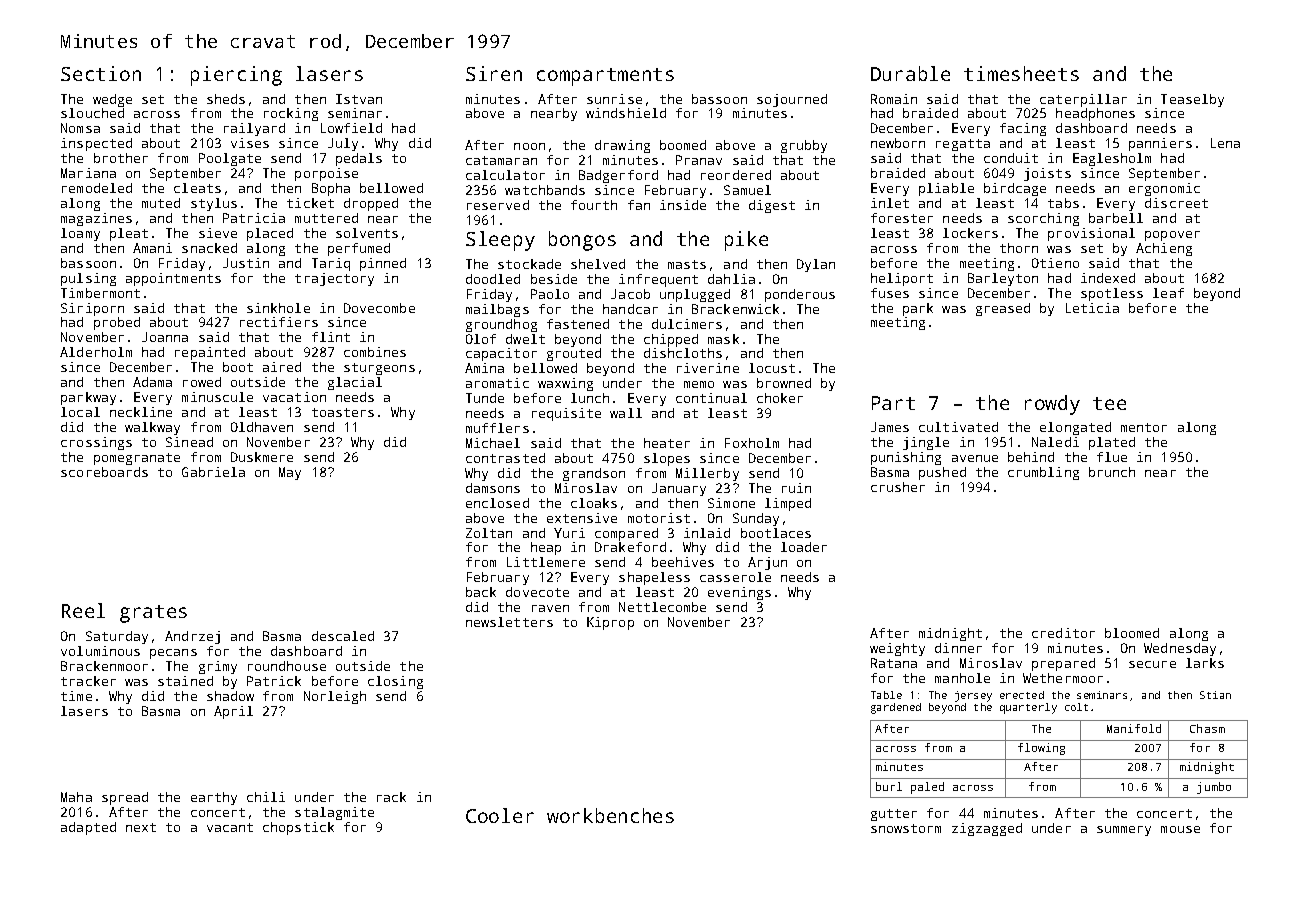 This screenshot has width=1308, height=924. I want to click on headphones, so click(1095, 114).
